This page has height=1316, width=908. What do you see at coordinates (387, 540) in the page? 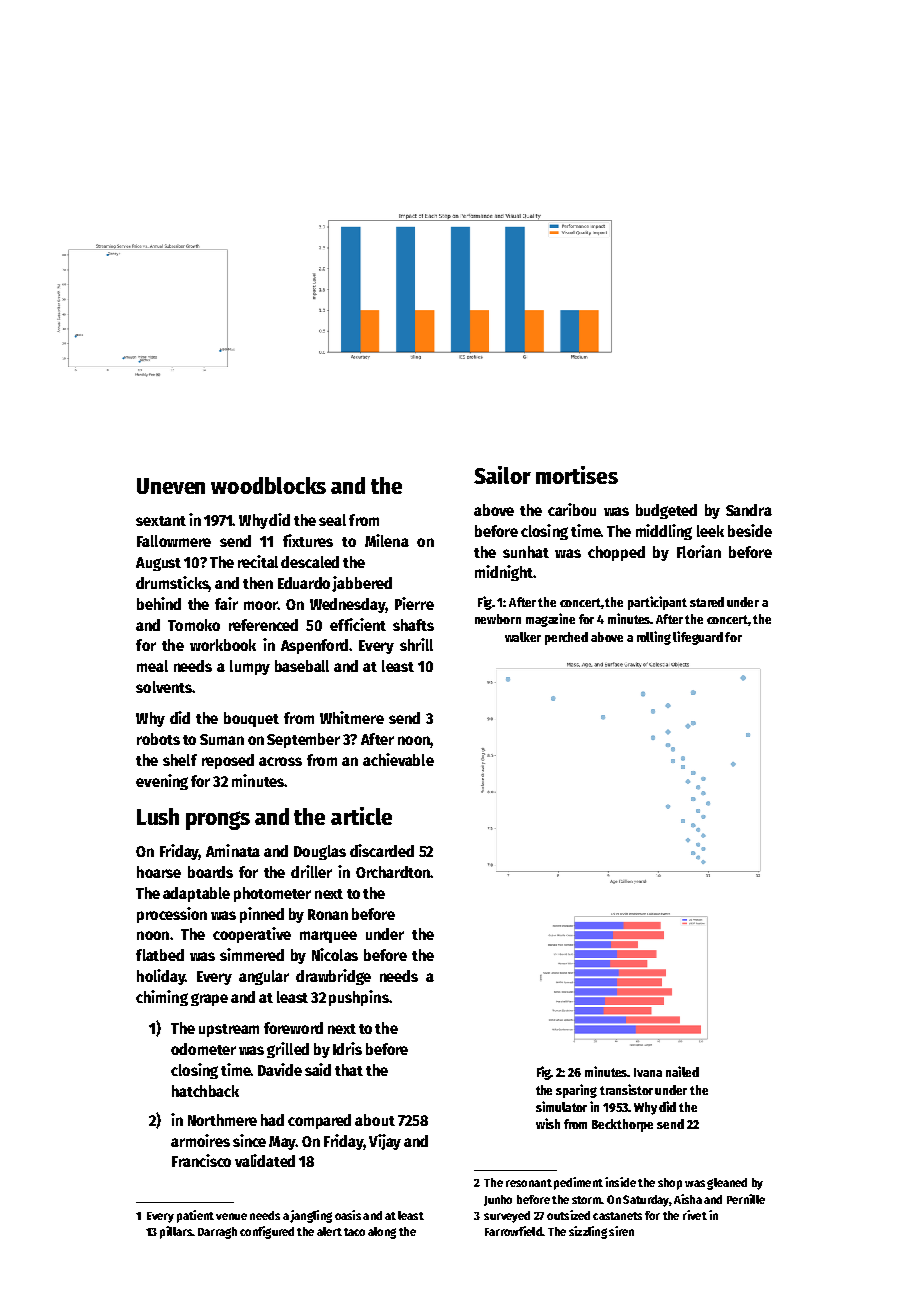
I see `Milena` at bounding box center [387, 540].
